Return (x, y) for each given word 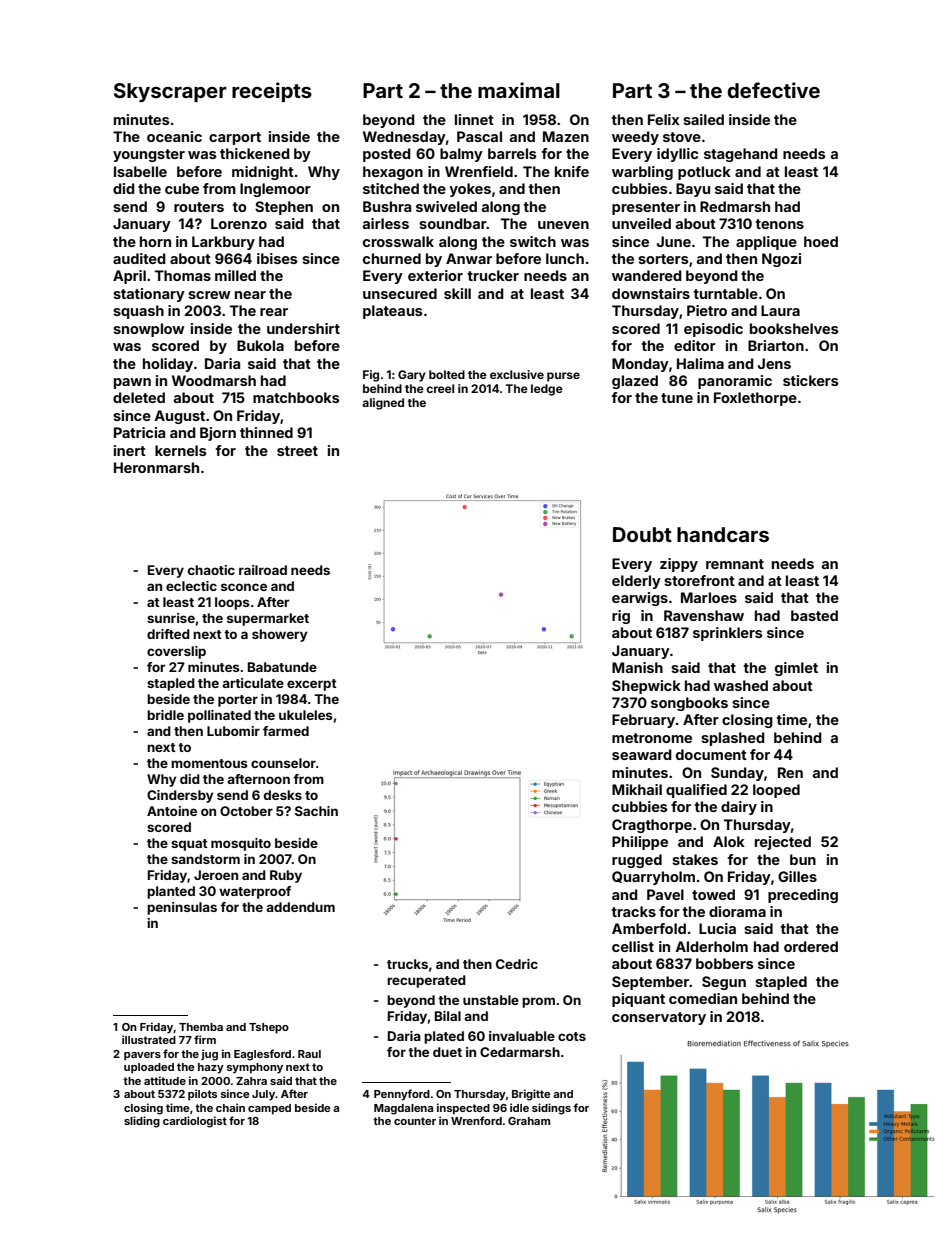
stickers (811, 380)
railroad (263, 570)
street (297, 451)
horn (155, 241)
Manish (637, 667)
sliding (142, 1122)
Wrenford (476, 1120)
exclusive (517, 374)
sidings (551, 1109)
